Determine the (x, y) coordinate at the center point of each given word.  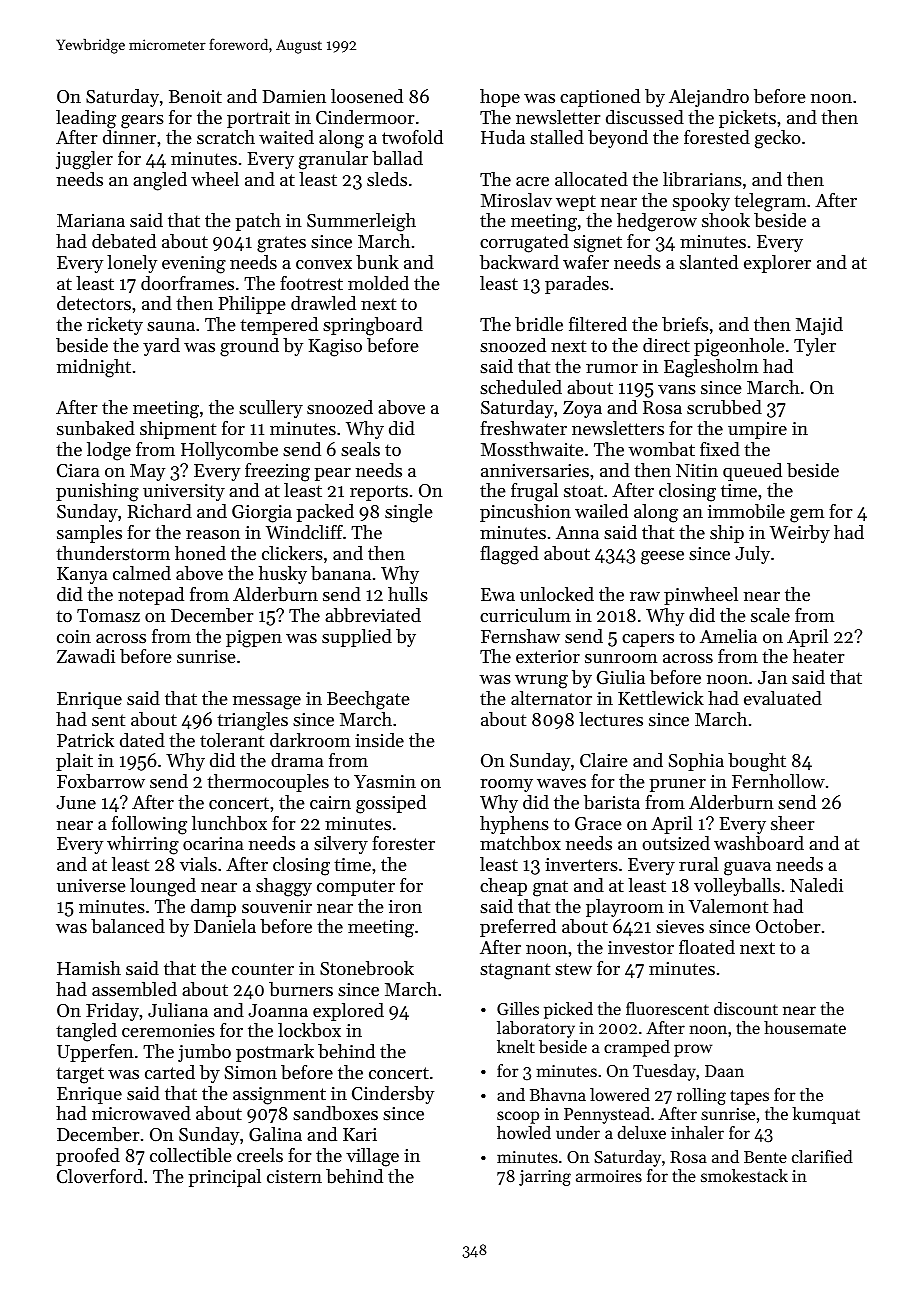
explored (348, 1012)
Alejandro (709, 98)
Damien (294, 96)
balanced (128, 926)
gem (807, 516)
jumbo (204, 1053)
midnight (94, 368)
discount (746, 1008)
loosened (367, 96)
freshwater (523, 428)
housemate (805, 1027)
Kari (360, 1134)
